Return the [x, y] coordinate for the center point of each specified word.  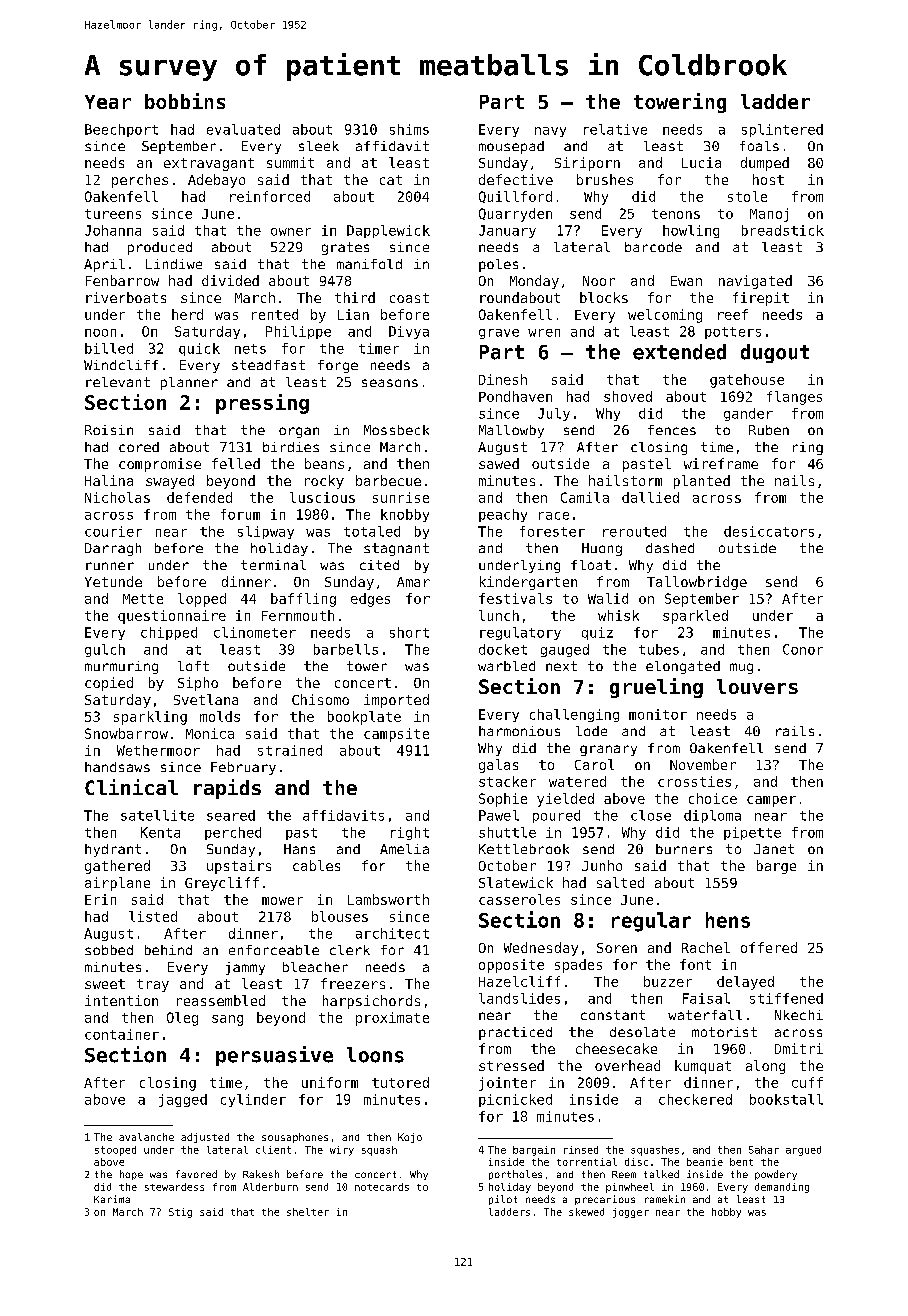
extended [679, 352]
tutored [400, 1082]
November [703, 764]
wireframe [721, 463]
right [410, 833]
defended [199, 497]
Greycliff [222, 884]
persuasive [274, 1056]
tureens [113, 214]
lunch [499, 615]
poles [498, 265]
